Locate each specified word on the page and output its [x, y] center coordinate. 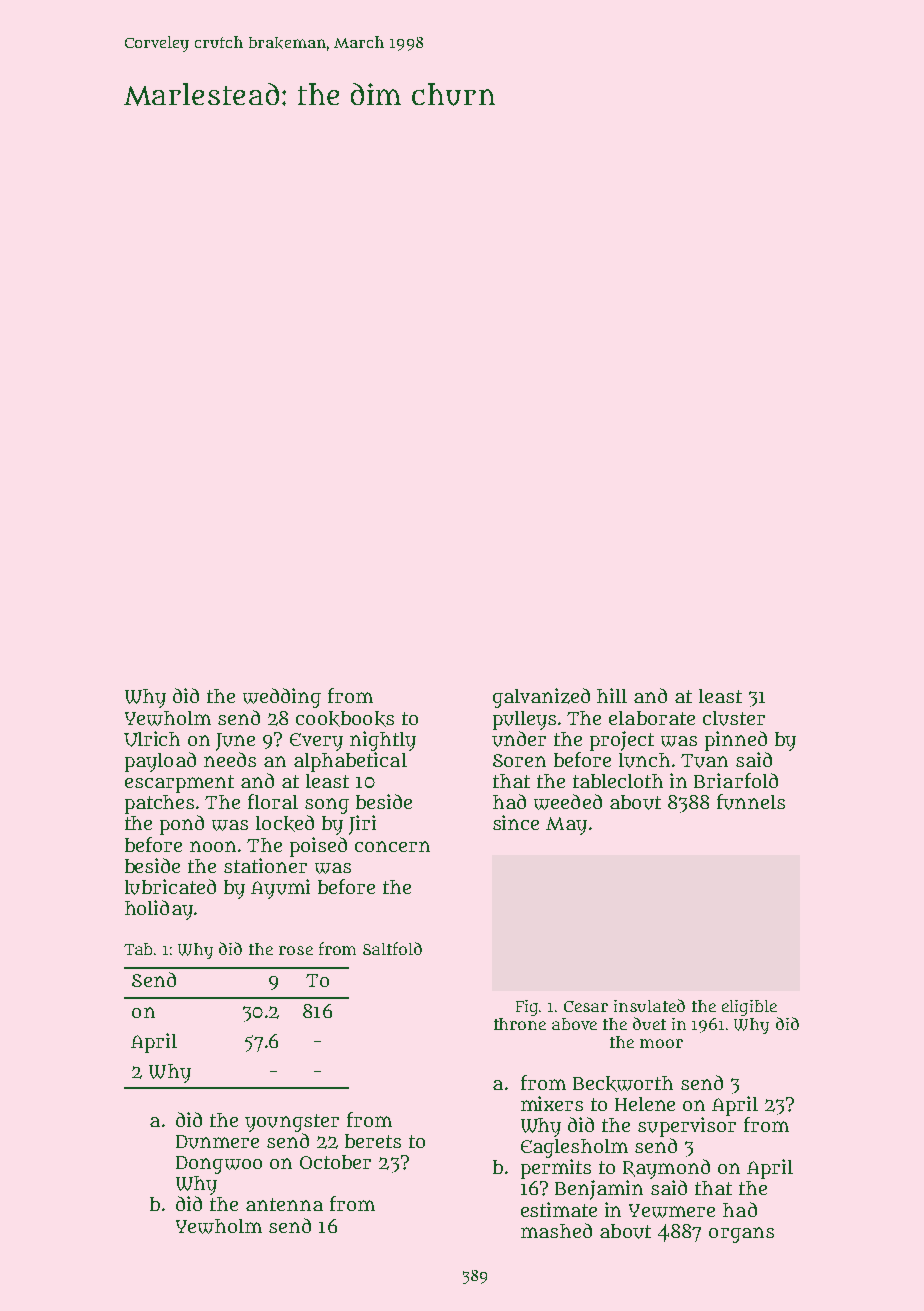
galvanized [541, 698]
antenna [284, 1204]
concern [392, 846]
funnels [751, 802]
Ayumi [280, 889]
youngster [292, 1123]
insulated [649, 1005]
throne [520, 1024]
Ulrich [152, 739]
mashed [556, 1230]
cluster [734, 718]
